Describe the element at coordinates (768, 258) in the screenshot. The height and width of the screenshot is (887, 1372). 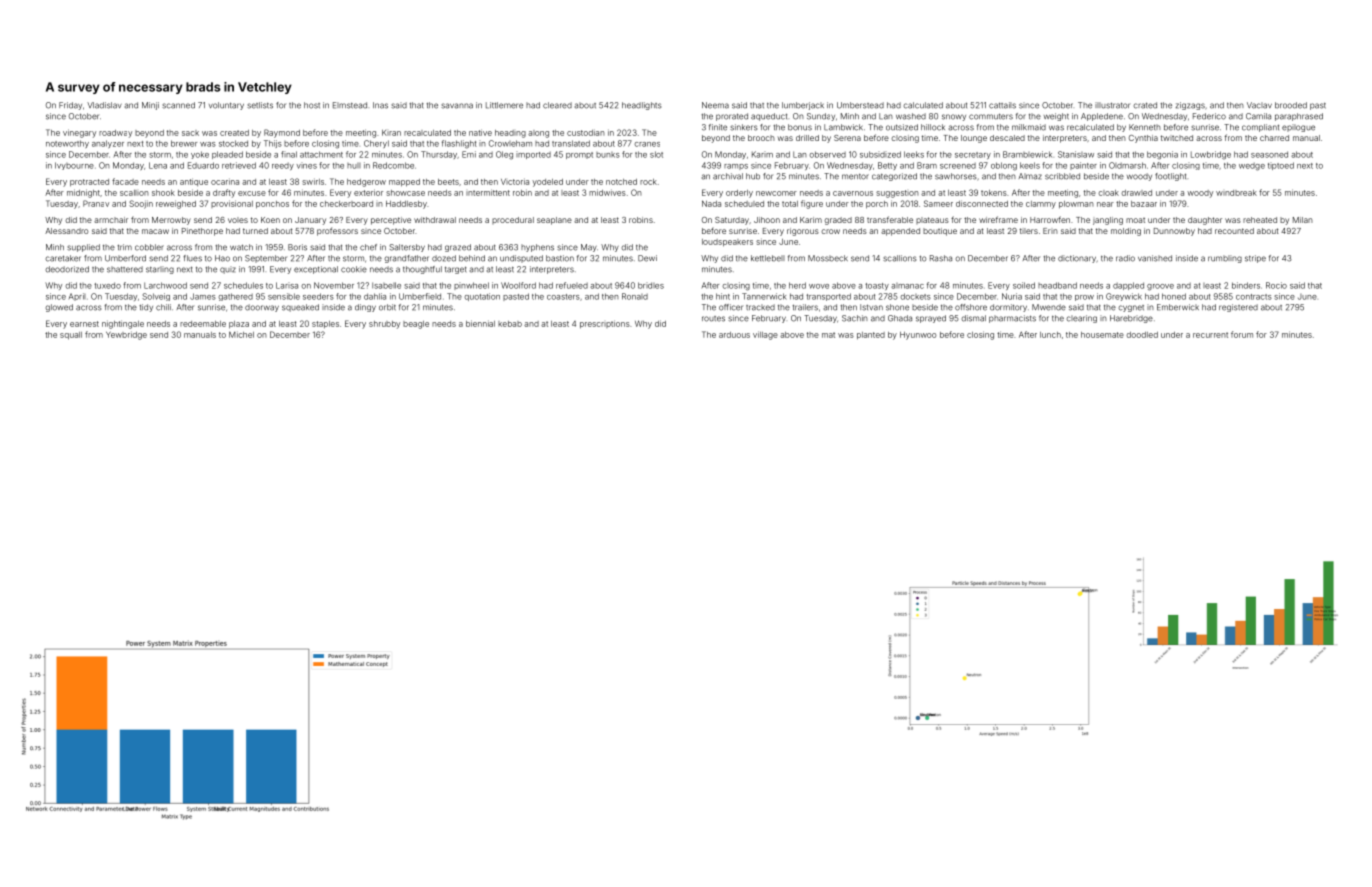
I see `kettlebell` at that location.
